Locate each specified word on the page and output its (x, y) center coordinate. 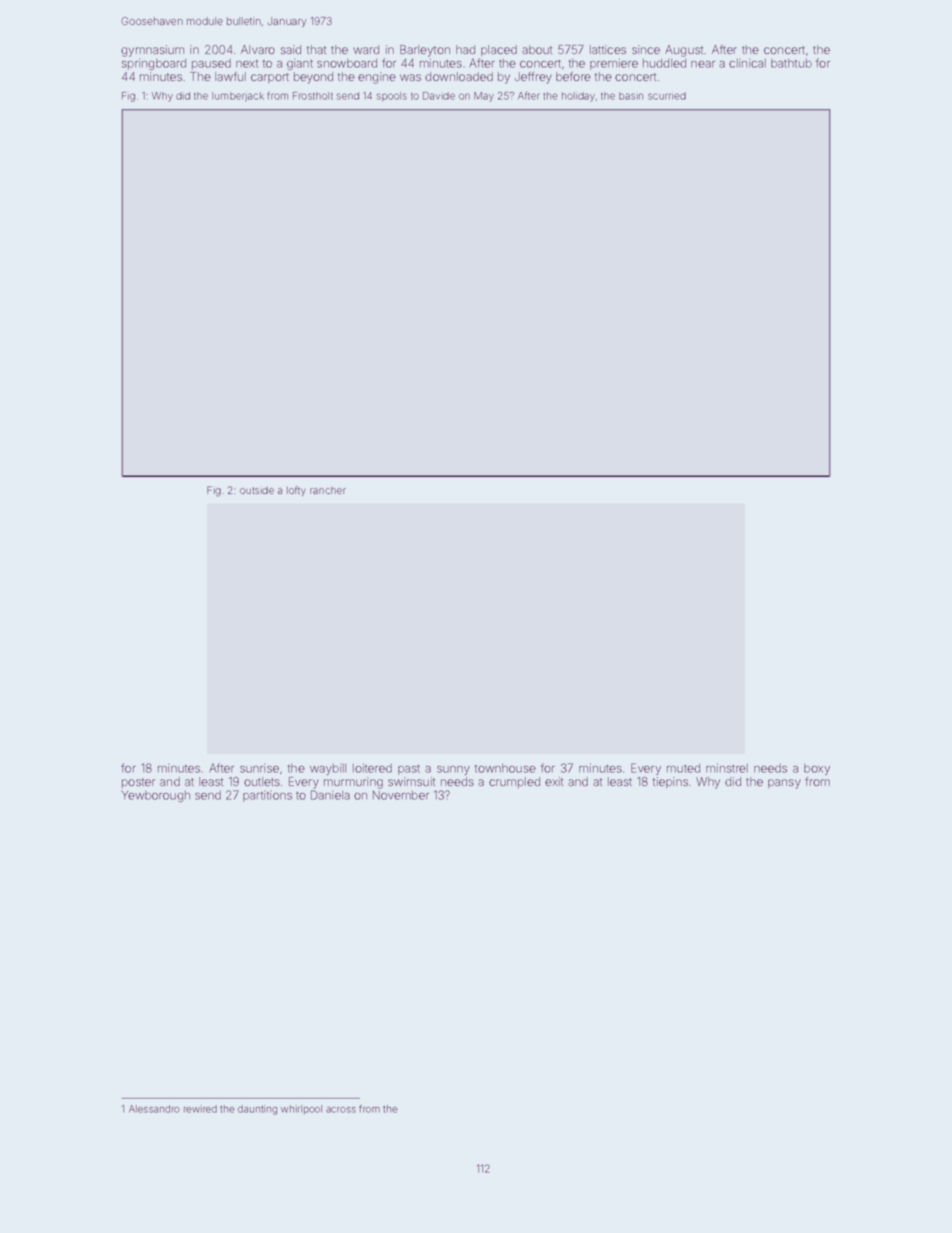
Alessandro (154, 1109)
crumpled (514, 782)
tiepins (670, 782)
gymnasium (152, 51)
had (465, 49)
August (684, 51)
